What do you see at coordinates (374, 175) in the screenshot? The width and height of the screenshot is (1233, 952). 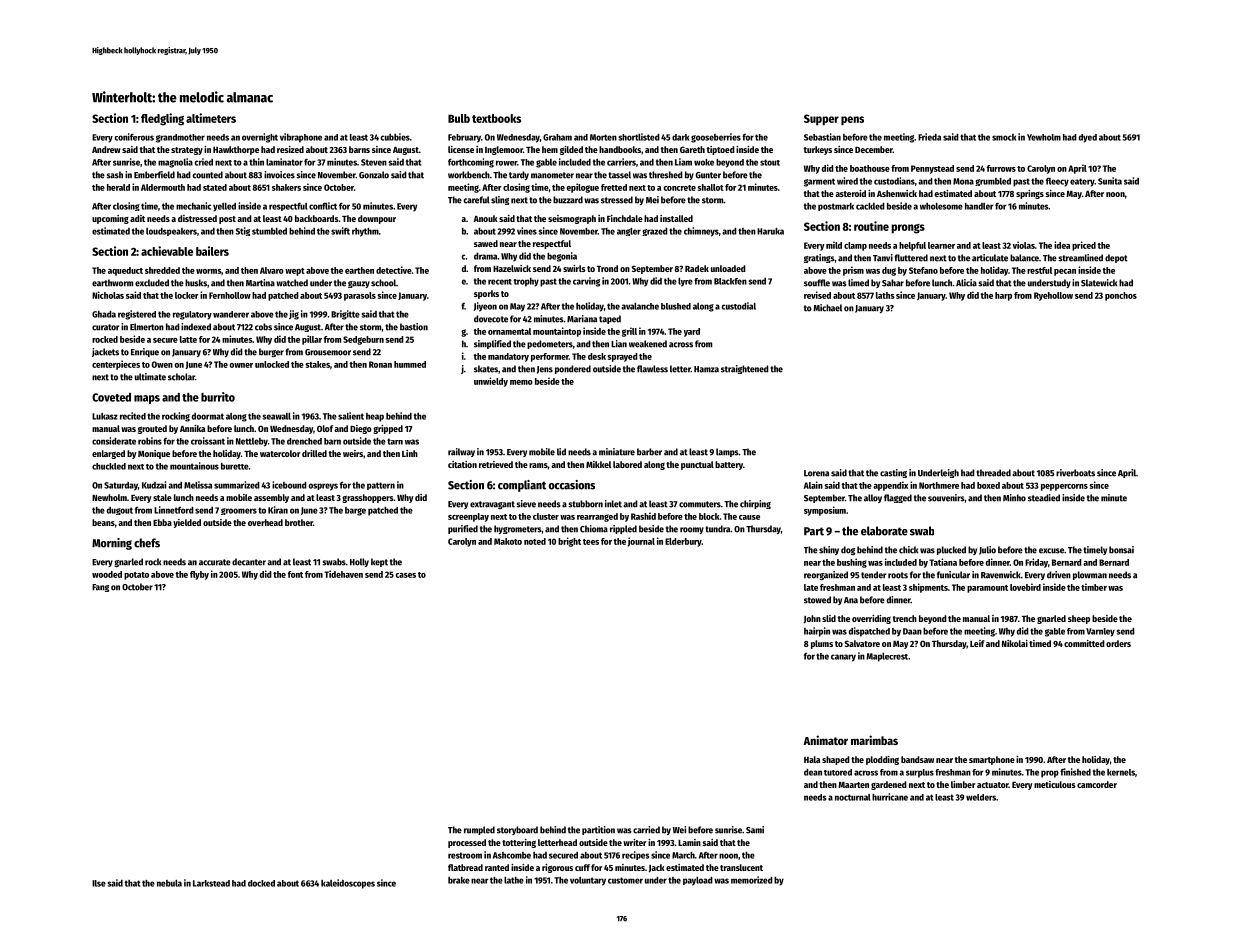 I see `Gonzalo` at bounding box center [374, 175].
